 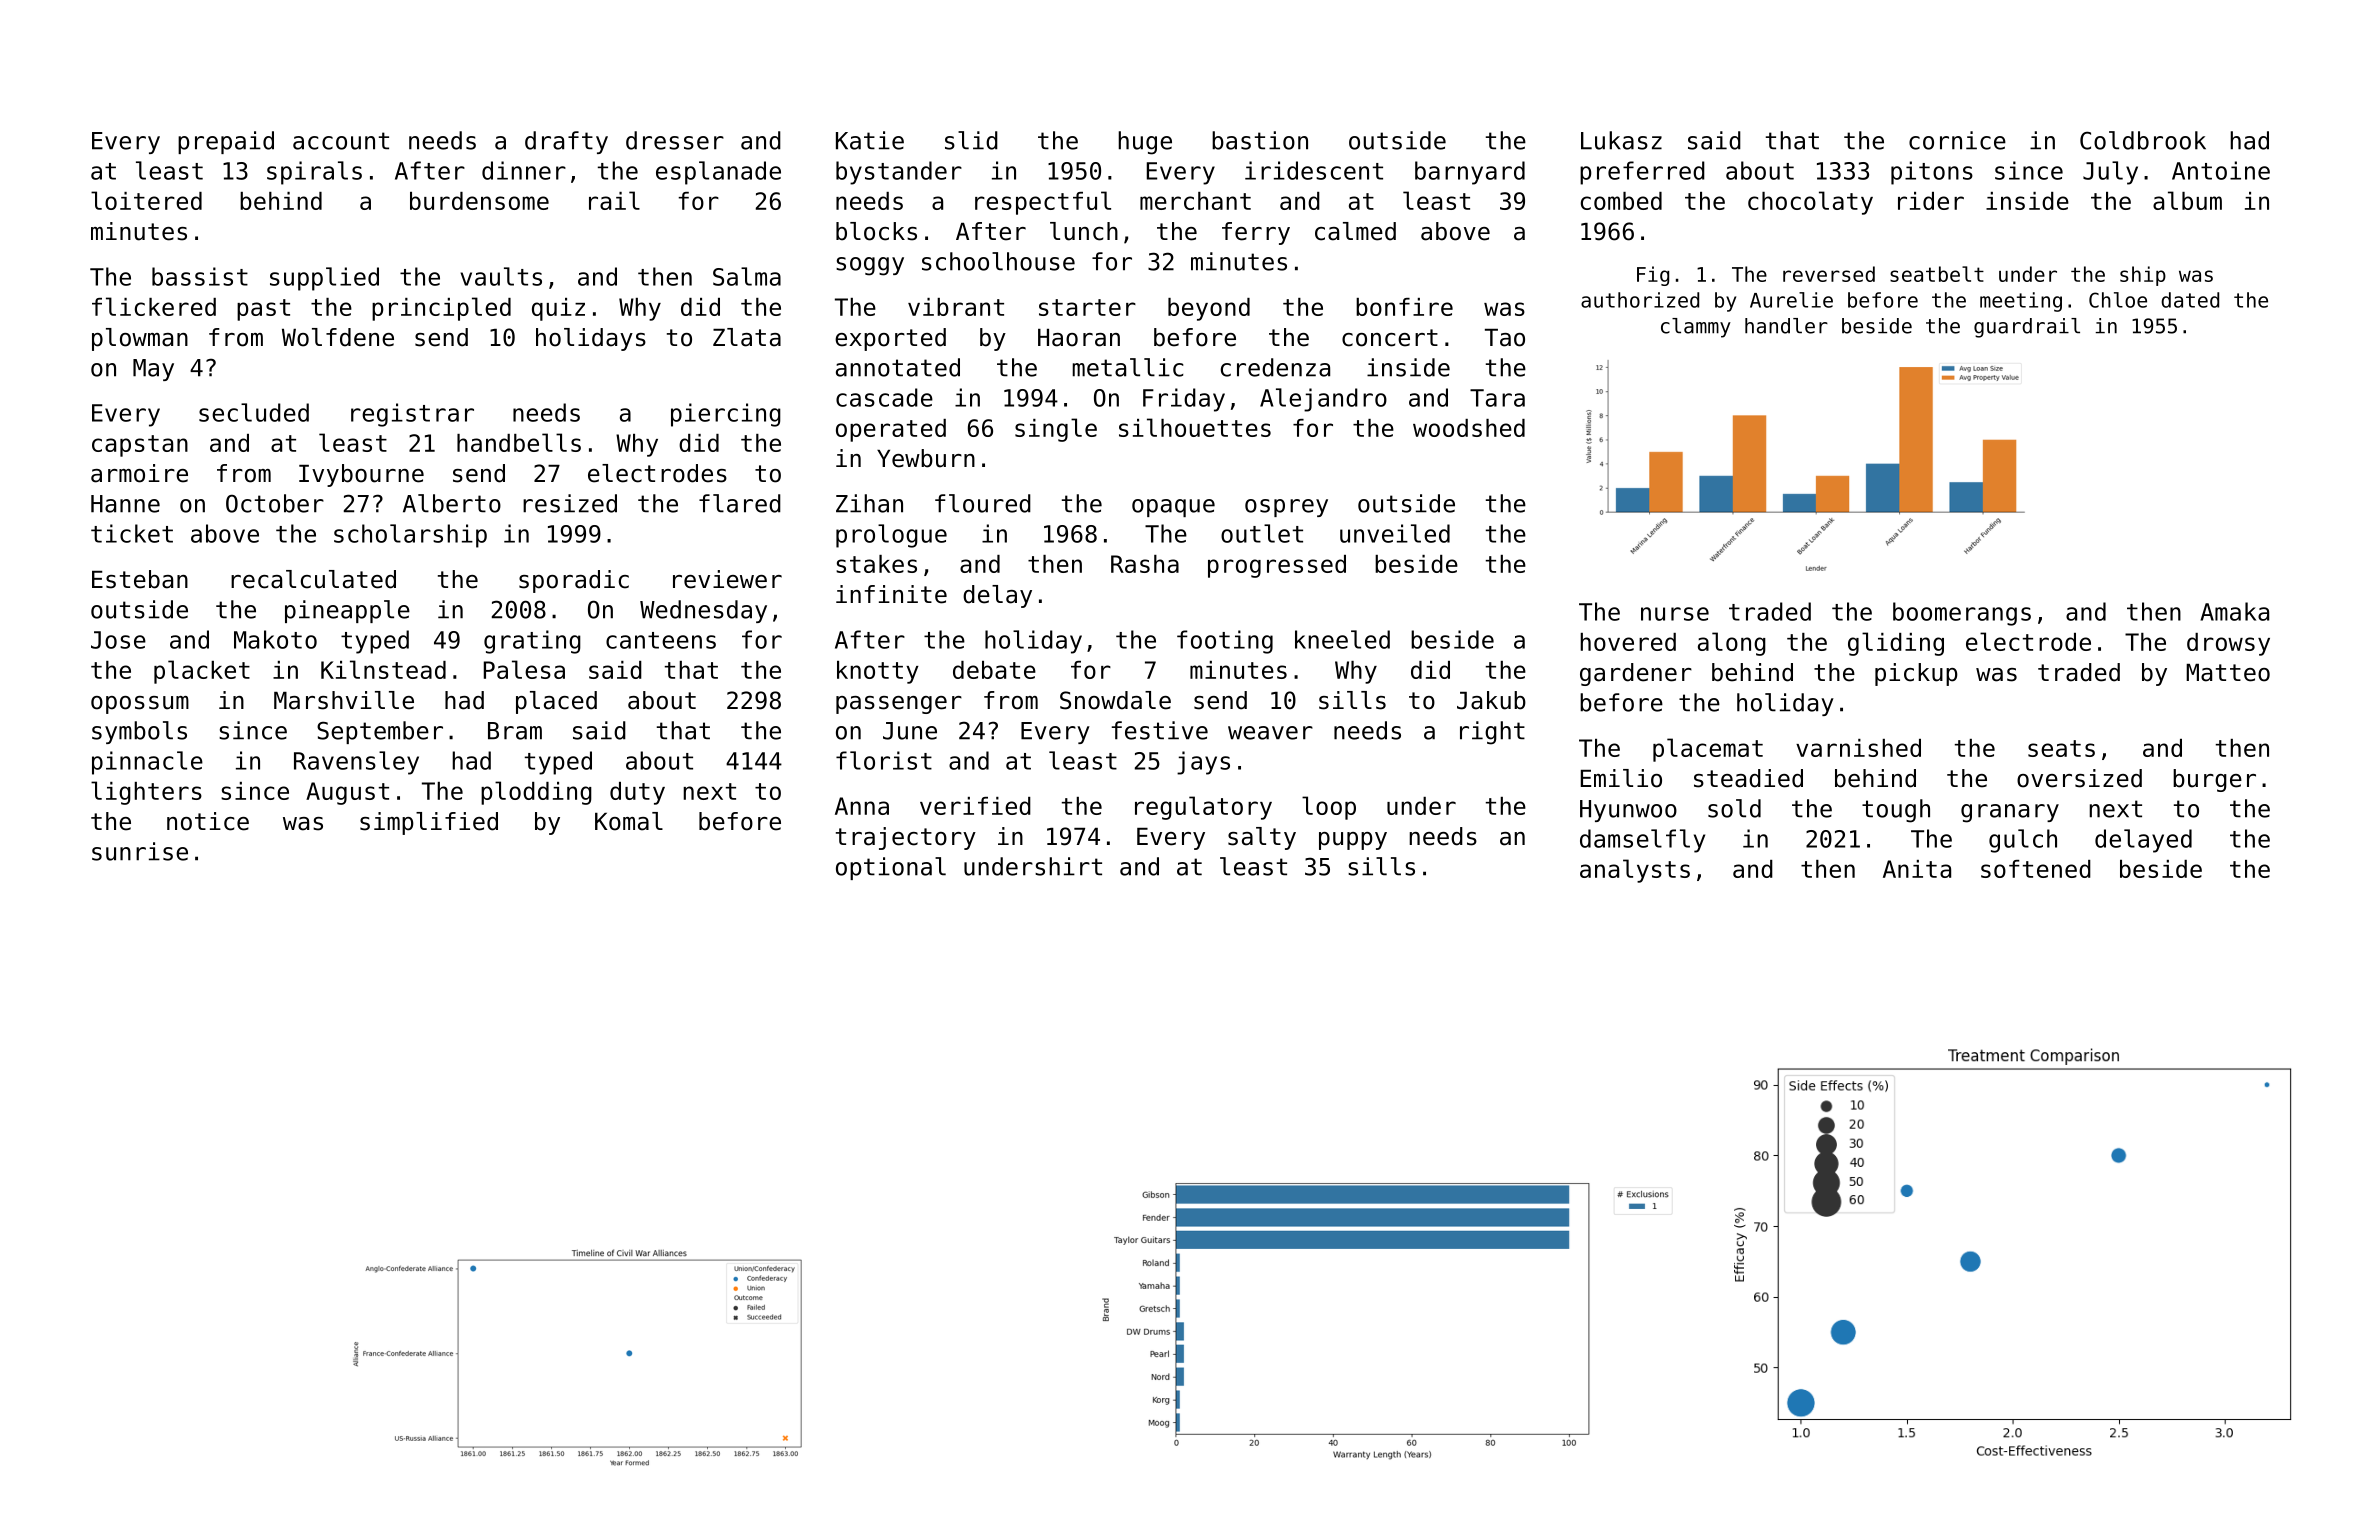 I want to click on plodding, so click(x=536, y=793).
